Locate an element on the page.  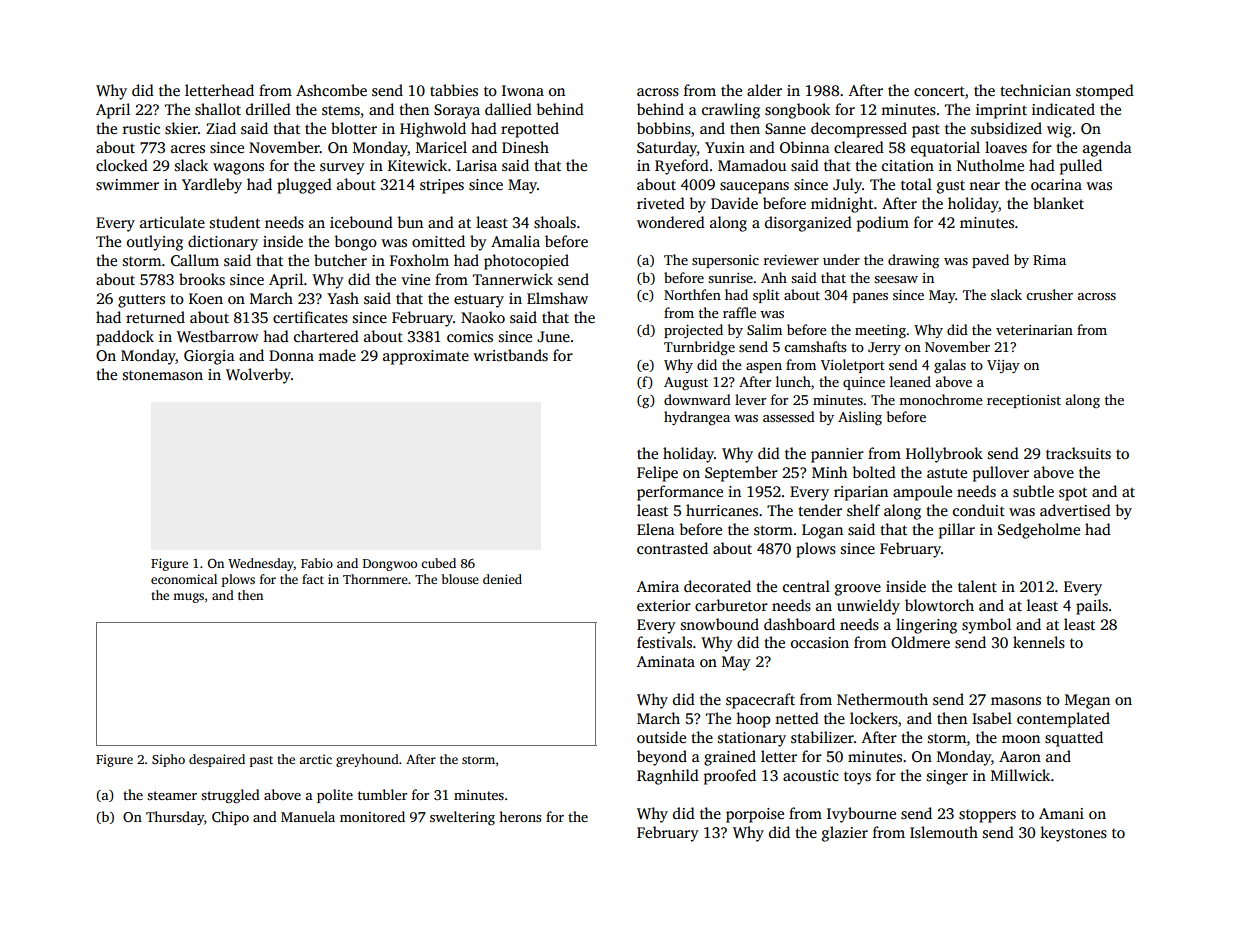
Ziad is located at coordinates (221, 128).
